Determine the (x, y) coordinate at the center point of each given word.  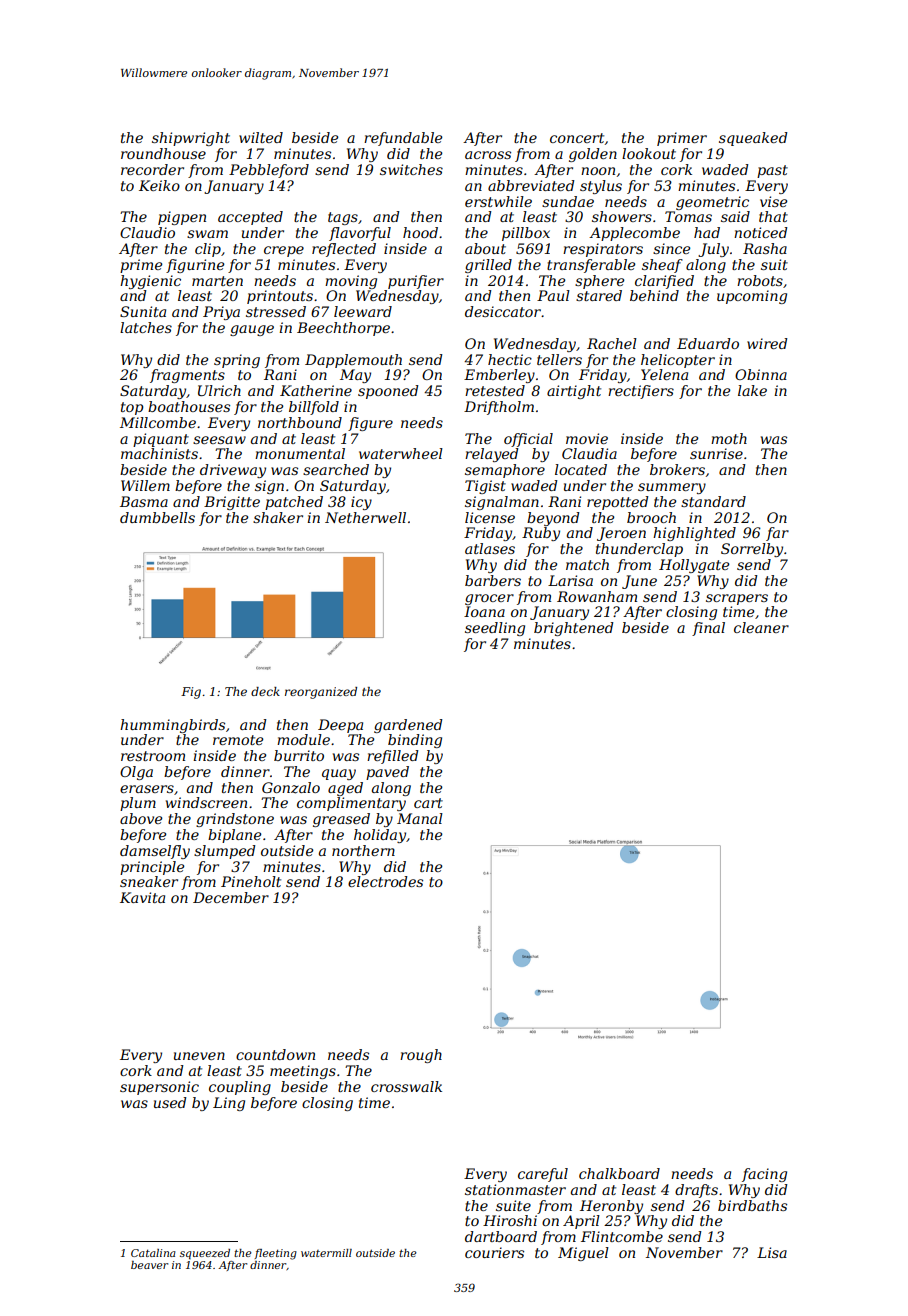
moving (351, 282)
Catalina (153, 1253)
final (708, 629)
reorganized (321, 693)
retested (495, 390)
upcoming (752, 297)
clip (208, 250)
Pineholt (251, 881)
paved (387, 773)
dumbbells (157, 517)
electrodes (385, 881)
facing (764, 1175)
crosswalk (406, 1086)
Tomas (688, 216)
